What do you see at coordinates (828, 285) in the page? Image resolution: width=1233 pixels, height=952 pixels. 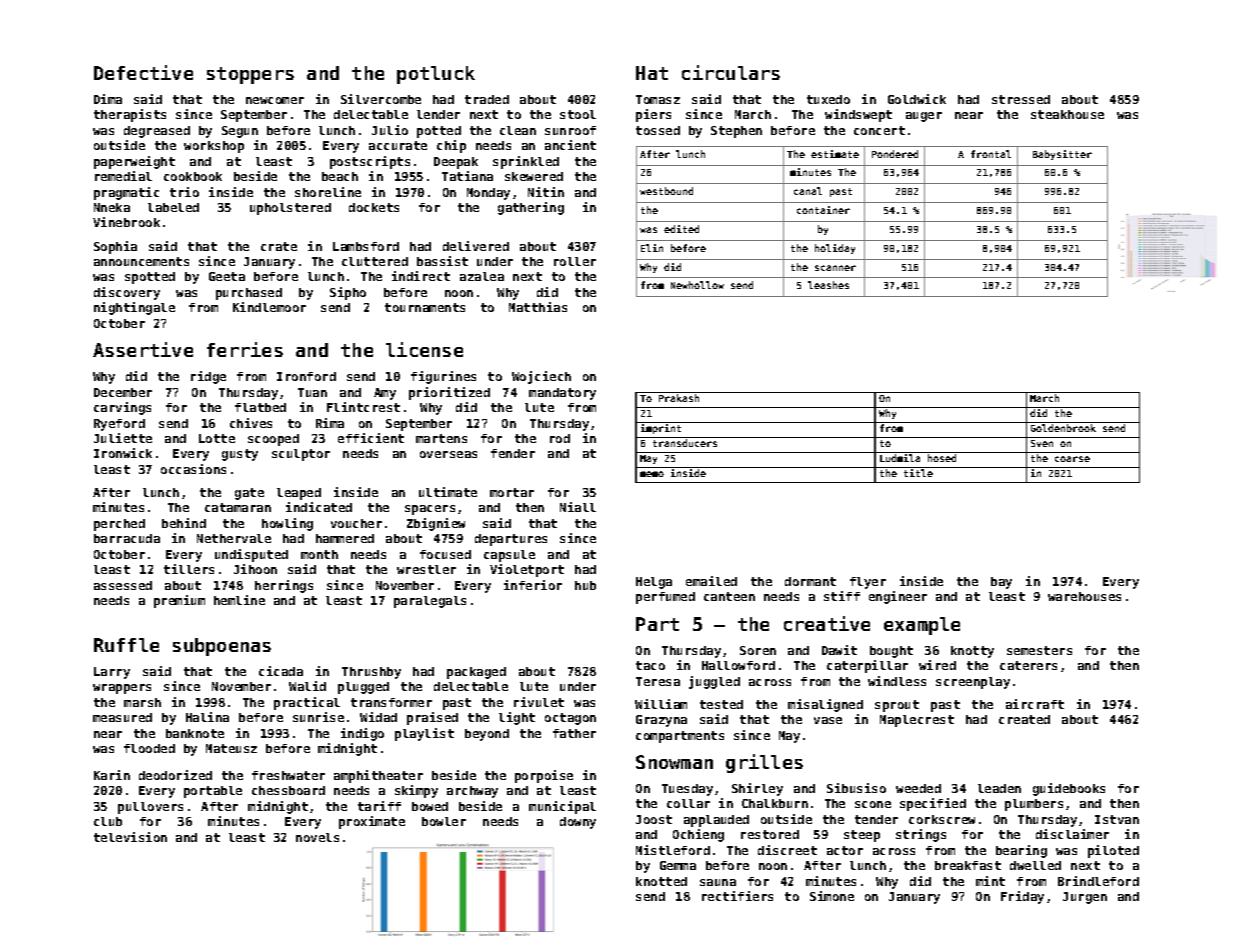 I see `leashes` at bounding box center [828, 285].
